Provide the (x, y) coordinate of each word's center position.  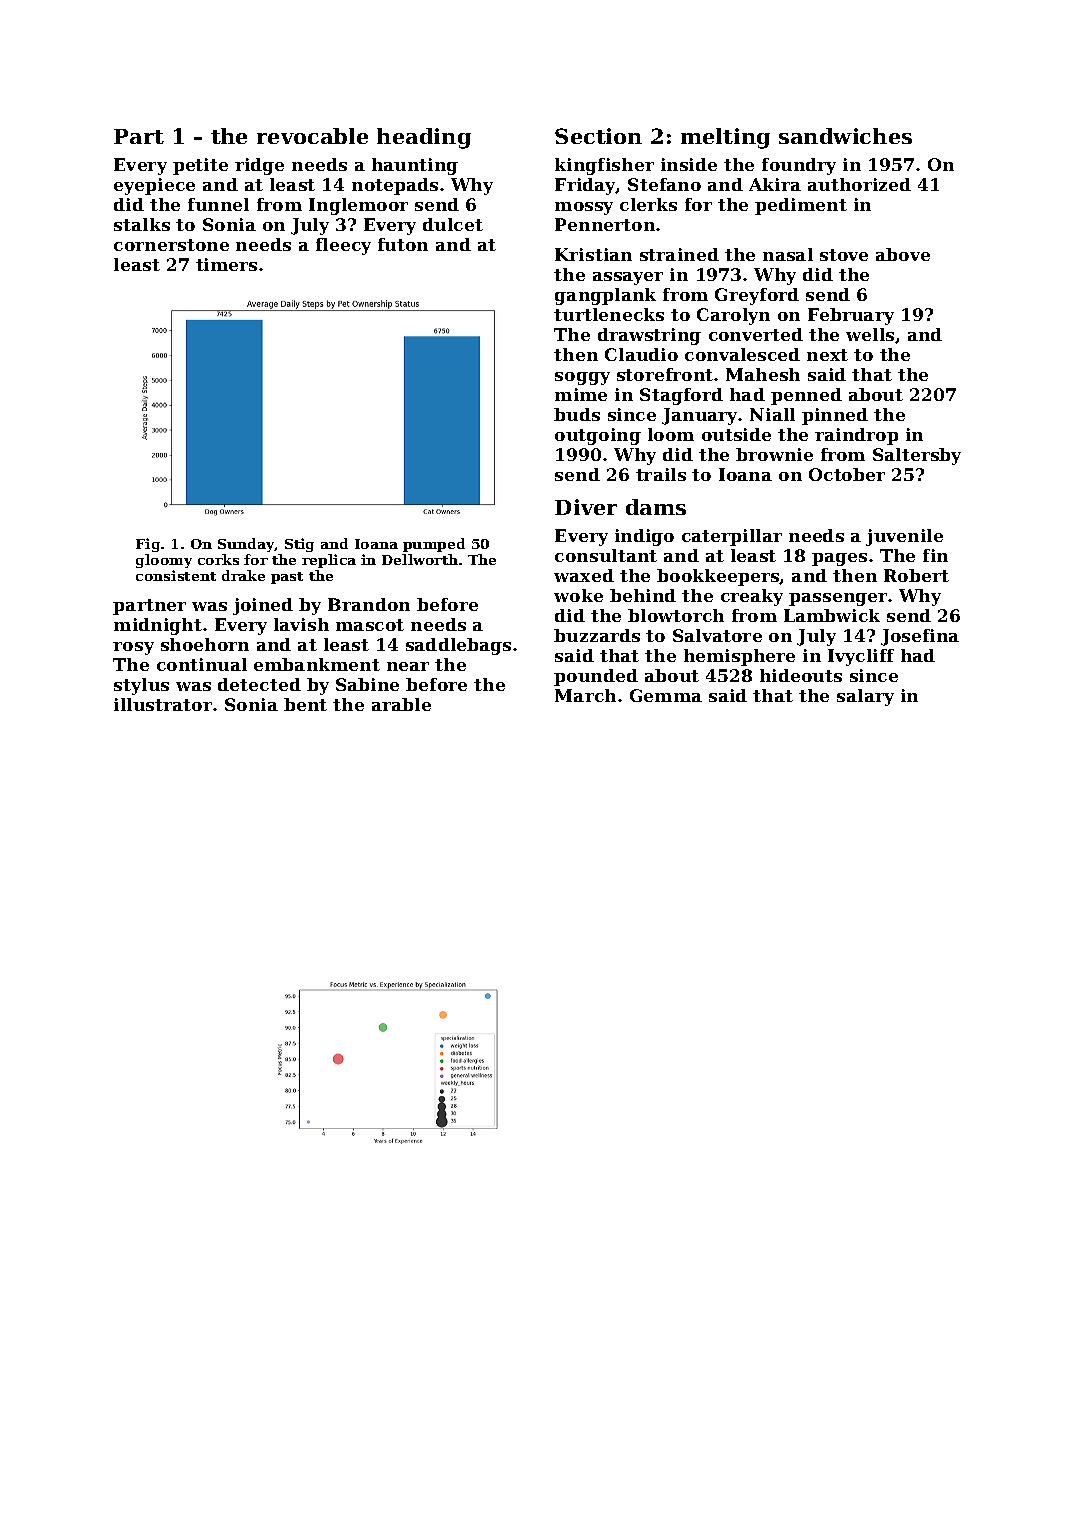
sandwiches (845, 136)
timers (226, 264)
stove (844, 255)
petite (200, 166)
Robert (916, 575)
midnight (158, 626)
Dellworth (420, 559)
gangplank (605, 296)
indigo (644, 537)
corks (218, 559)
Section (598, 136)
